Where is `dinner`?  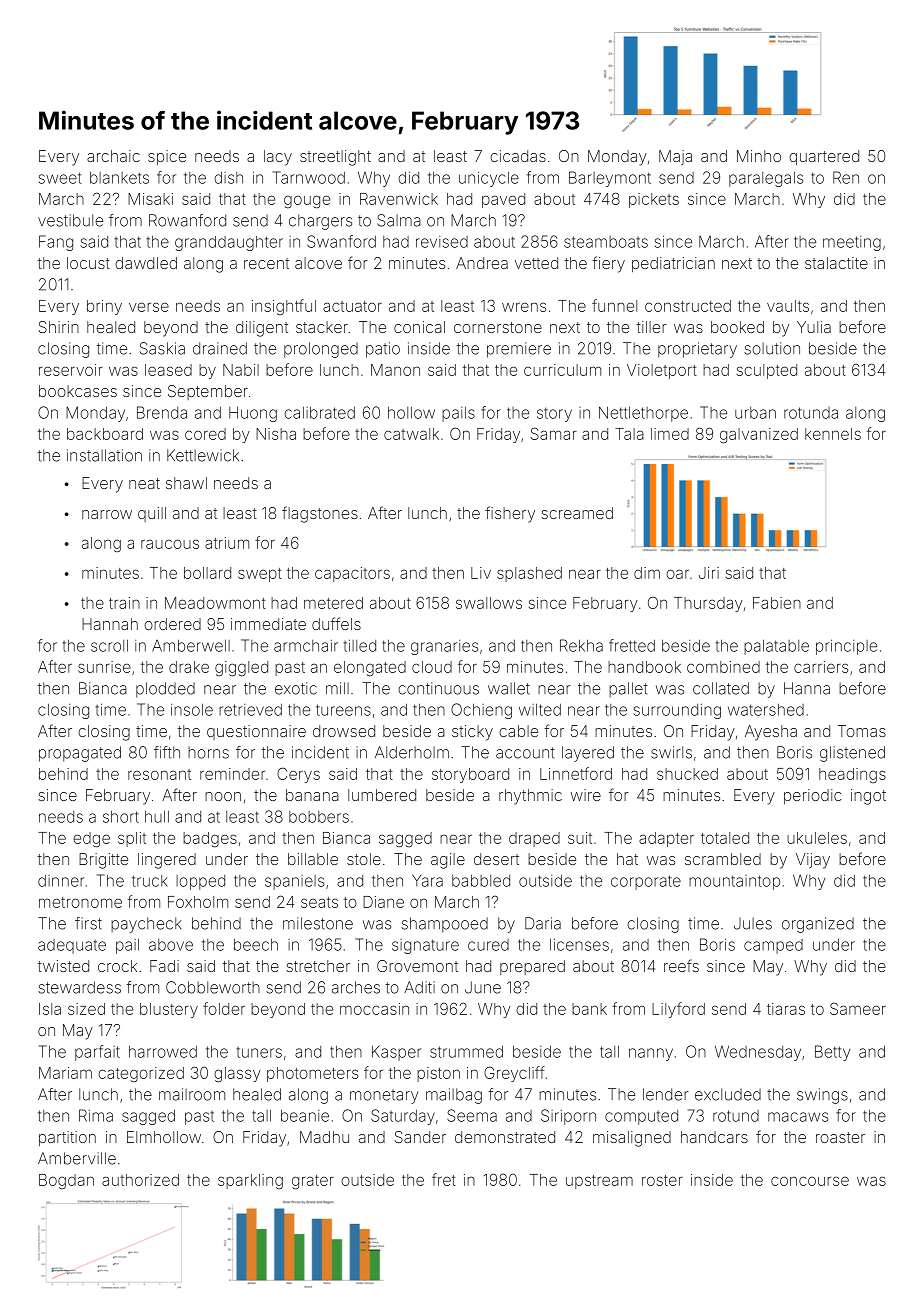 dinner is located at coordinates (61, 880).
